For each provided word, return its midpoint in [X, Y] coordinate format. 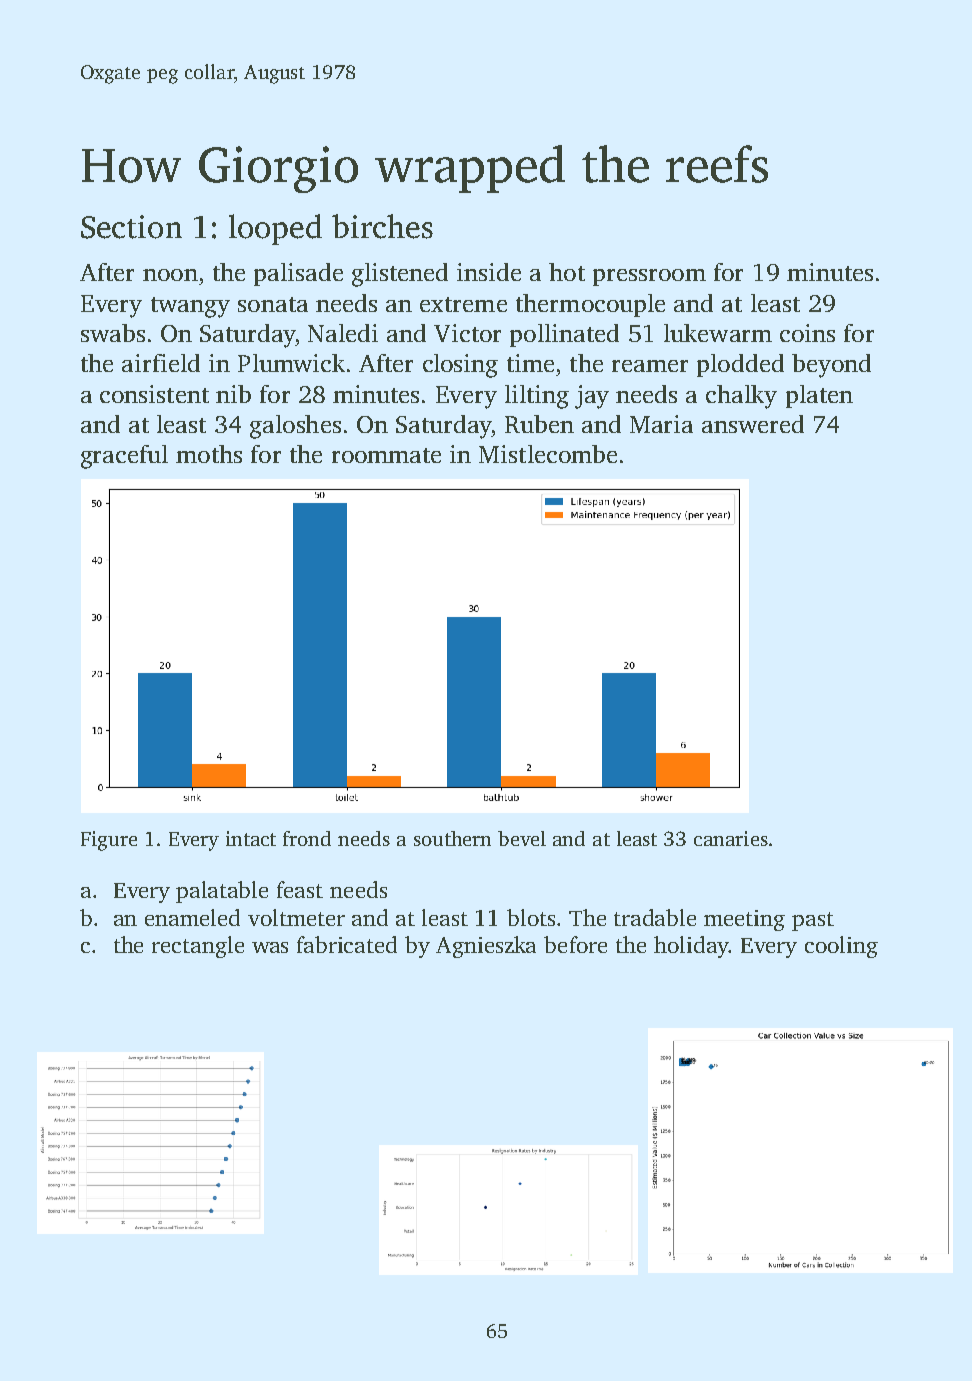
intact [251, 838]
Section [131, 227]
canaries [731, 838]
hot [567, 272]
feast [300, 889]
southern [452, 838]
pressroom [649, 277]
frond [307, 838]
